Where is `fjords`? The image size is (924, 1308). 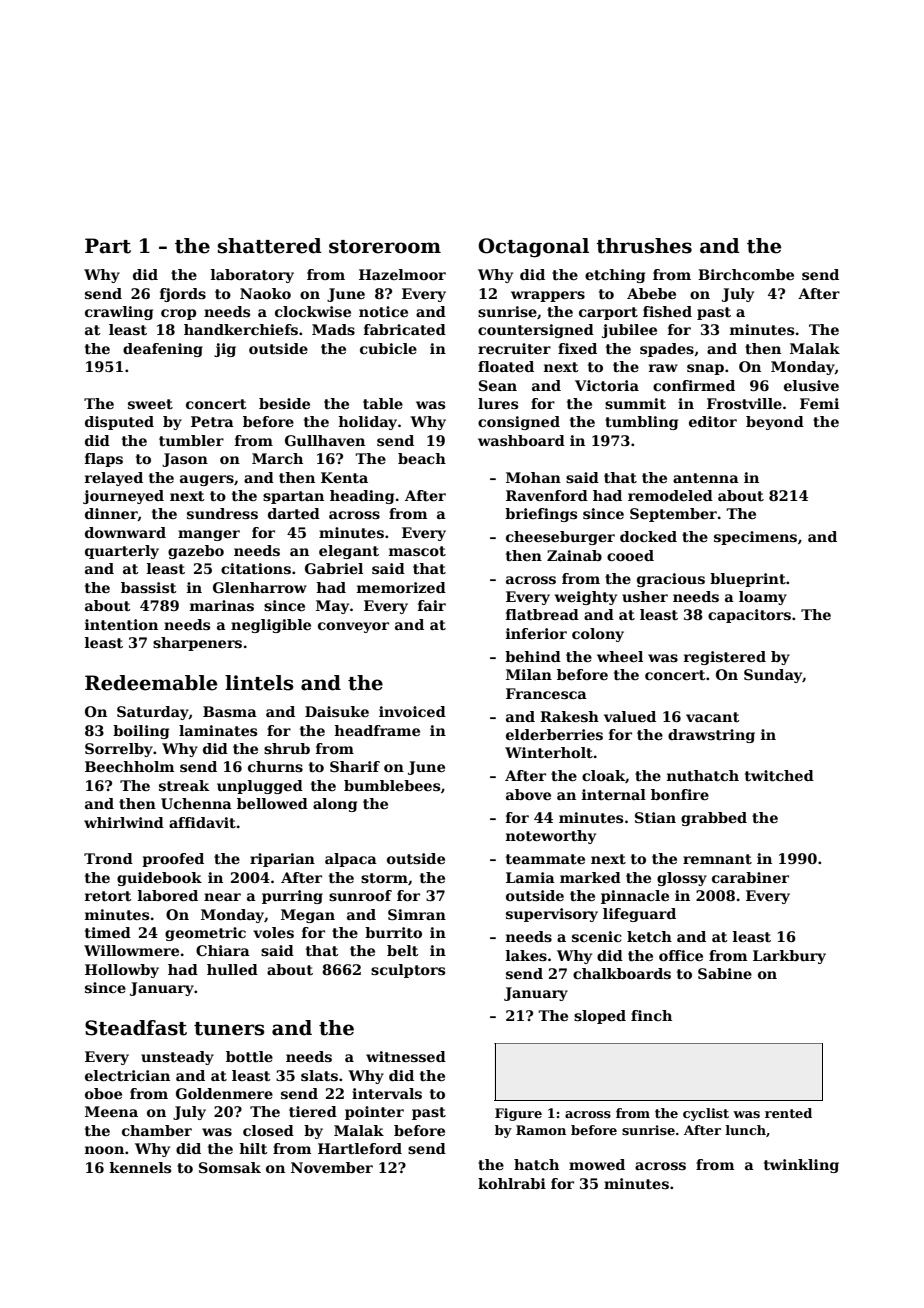
fjords is located at coordinates (183, 295).
